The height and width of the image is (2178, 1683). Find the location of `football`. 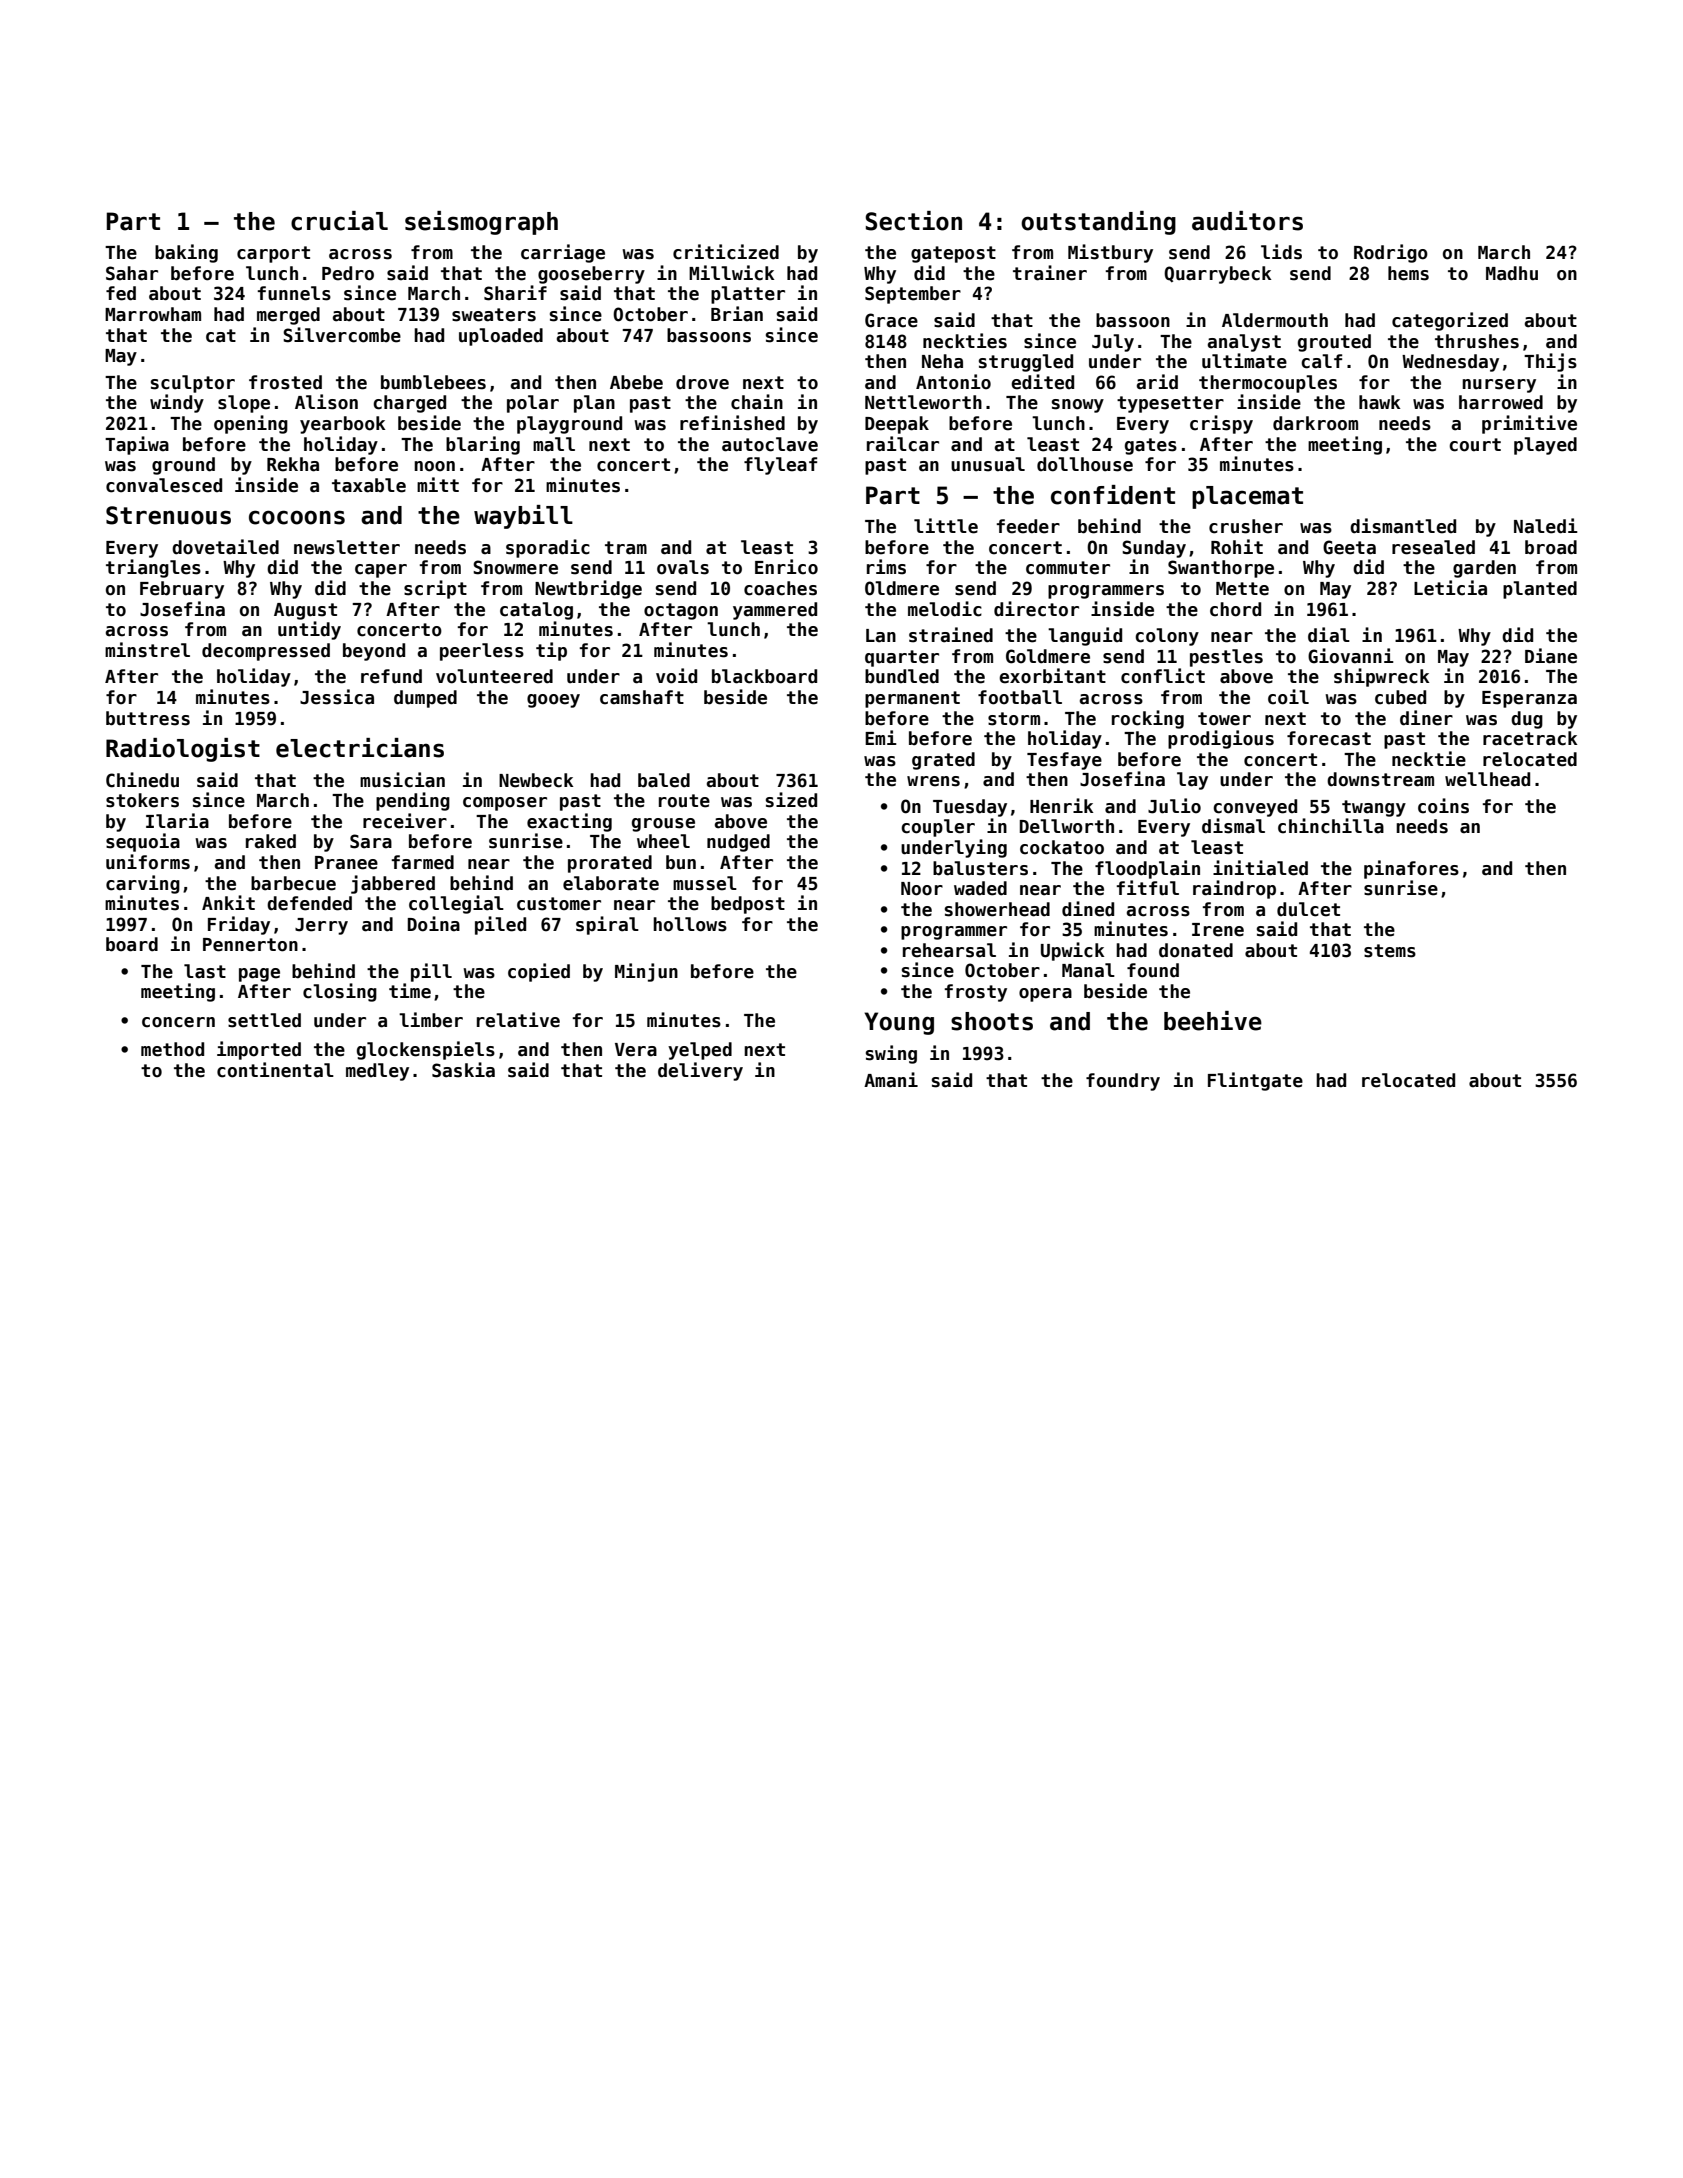

football is located at coordinates (1020, 697).
